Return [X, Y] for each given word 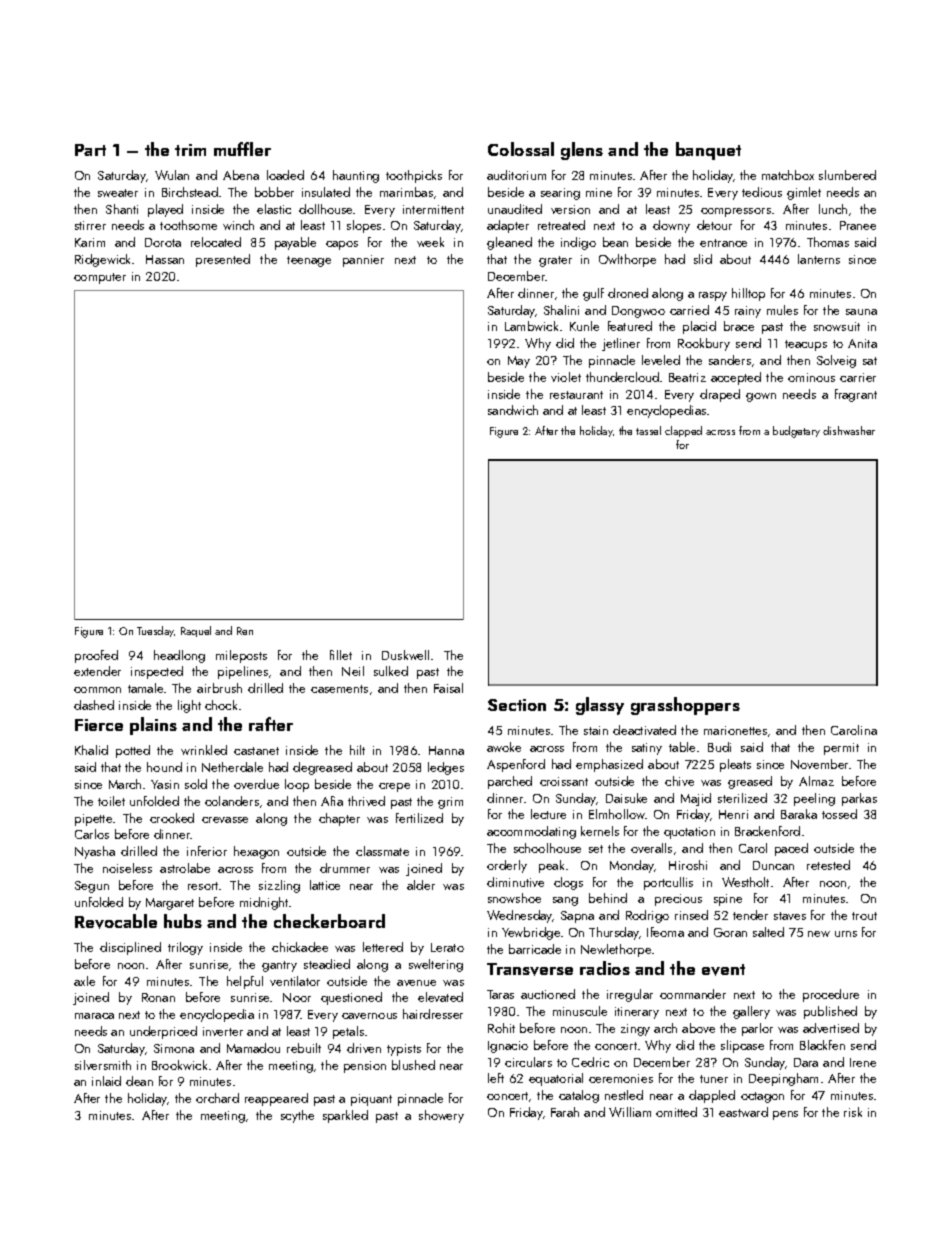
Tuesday [155, 631]
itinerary [637, 1013]
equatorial [556, 1079]
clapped [683, 431]
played [165, 210]
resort [204, 886]
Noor [297, 997]
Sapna [577, 917]
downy [671, 226]
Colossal [521, 149]
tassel [648, 430]
